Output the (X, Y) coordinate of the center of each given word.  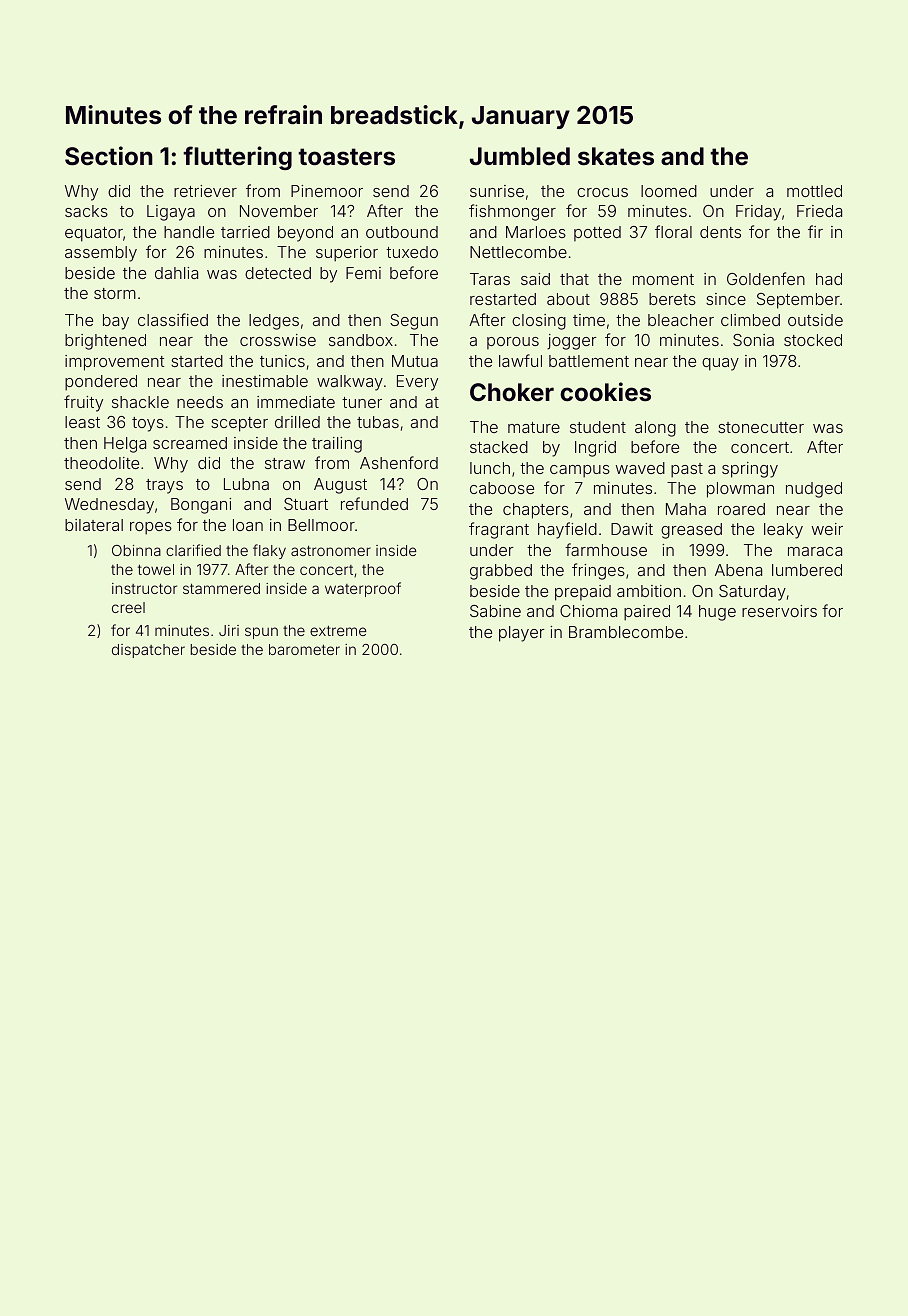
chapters (536, 511)
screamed (190, 443)
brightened (105, 342)
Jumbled (520, 156)
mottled (814, 191)
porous (513, 343)
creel (128, 607)
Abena (738, 570)
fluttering (237, 158)
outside (815, 320)
